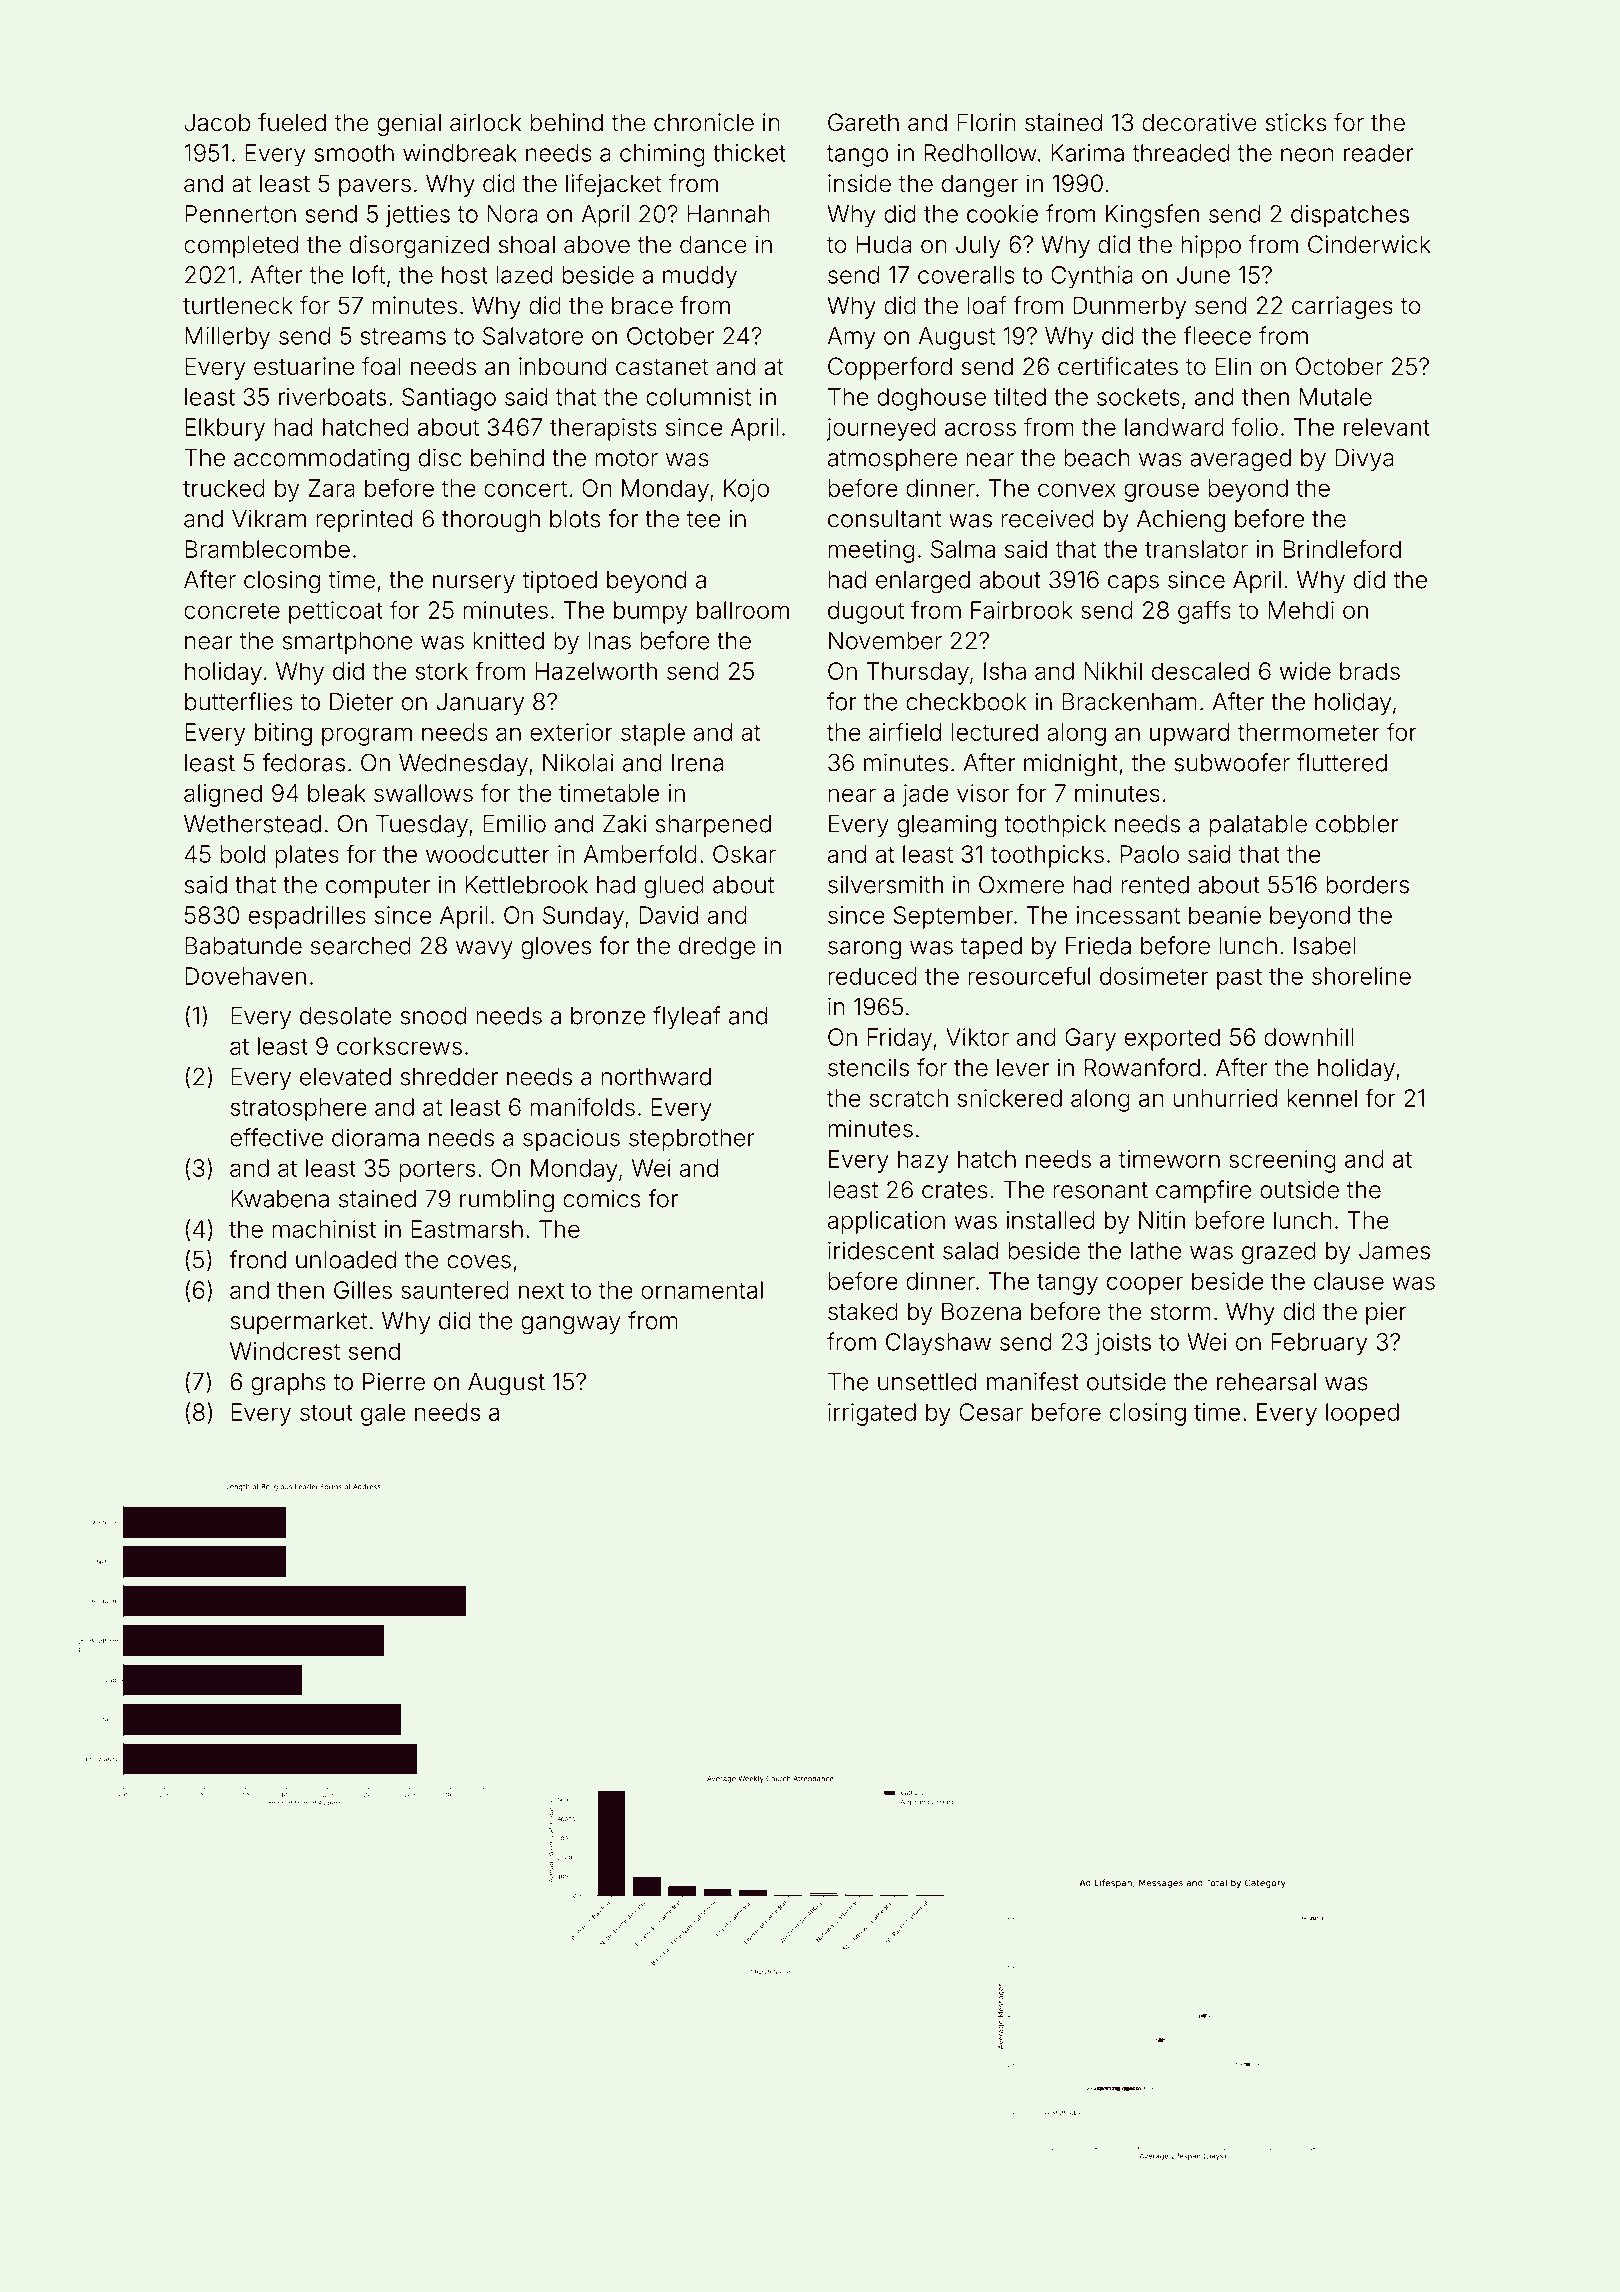 This document has width=1620, height=2292. Describe the element at coordinates (232, 610) in the document. I see `concrete` at that location.
